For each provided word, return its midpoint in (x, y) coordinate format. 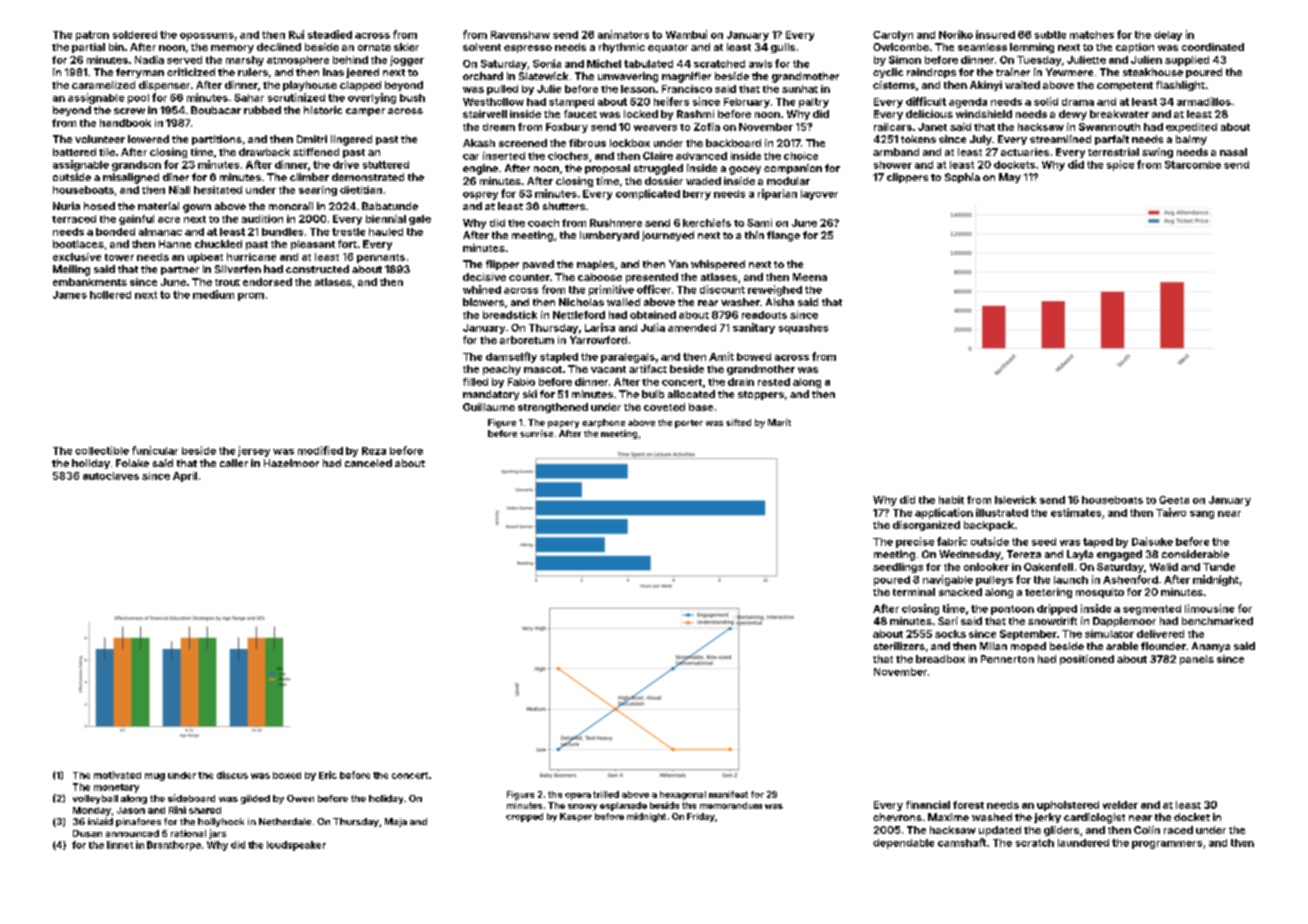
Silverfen (238, 269)
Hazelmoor (291, 463)
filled (475, 382)
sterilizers (899, 646)
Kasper (576, 817)
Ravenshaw (520, 35)
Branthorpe (174, 846)
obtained (653, 315)
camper (365, 112)
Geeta (1174, 500)
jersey (254, 451)
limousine (1209, 608)
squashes (803, 329)
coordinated (1213, 47)
